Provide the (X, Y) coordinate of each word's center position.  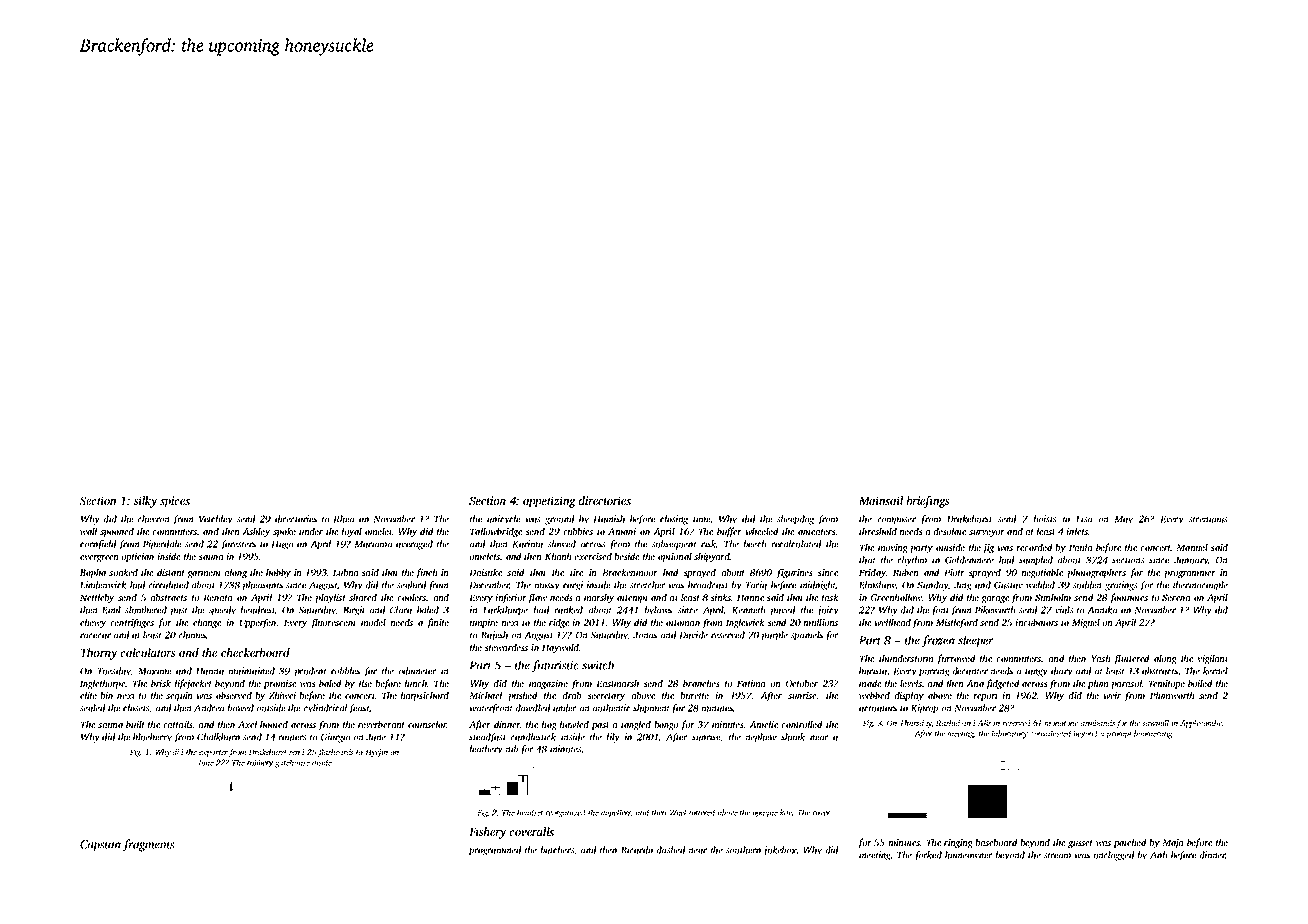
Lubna (346, 572)
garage (995, 599)
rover (821, 813)
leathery (486, 750)
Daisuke (485, 572)
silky (145, 502)
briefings (928, 502)
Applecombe (1201, 724)
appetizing (549, 502)
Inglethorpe (103, 684)
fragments (149, 845)
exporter (213, 753)
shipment (651, 709)
